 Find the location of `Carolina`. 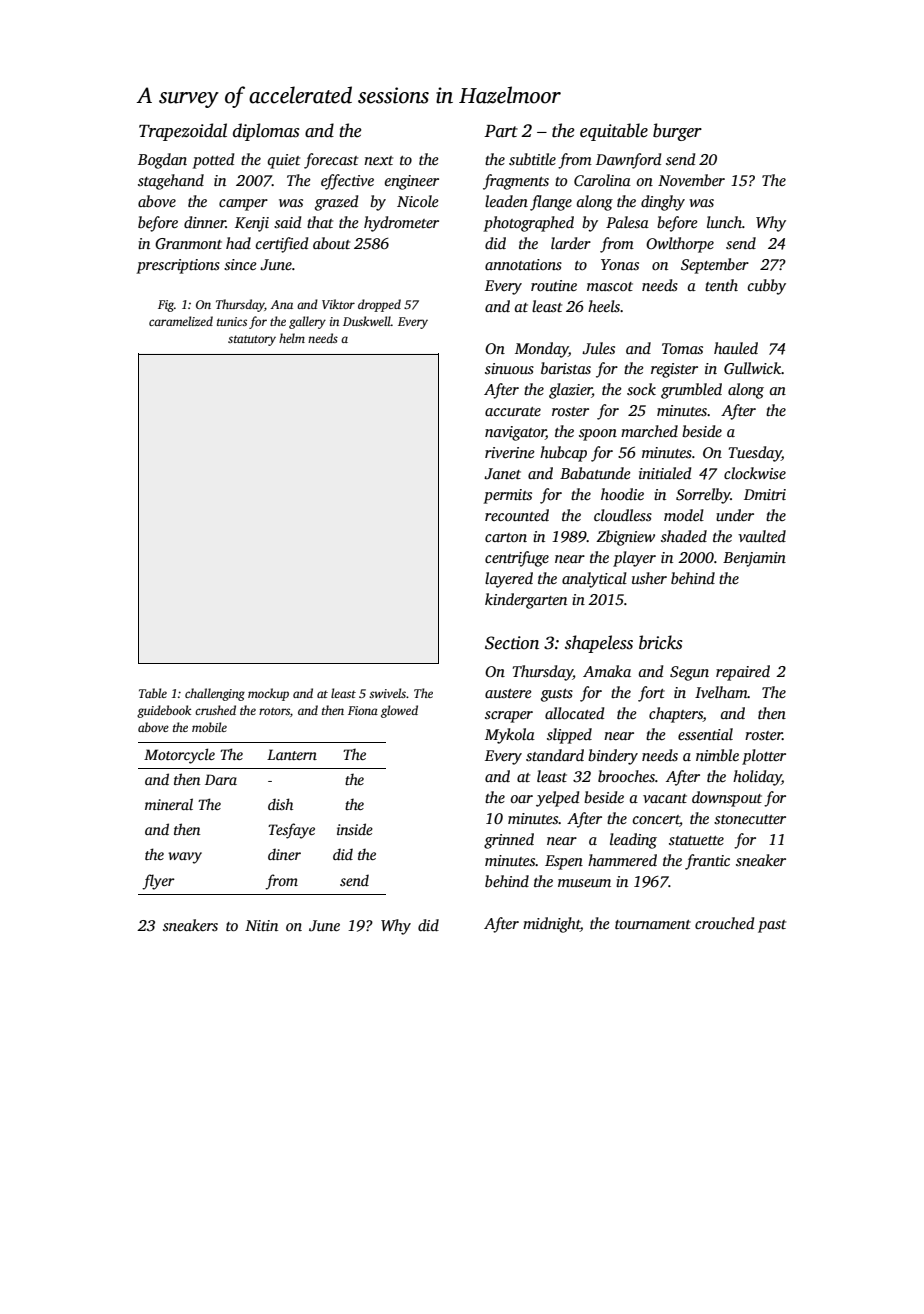

Carolina is located at coordinates (602, 180).
